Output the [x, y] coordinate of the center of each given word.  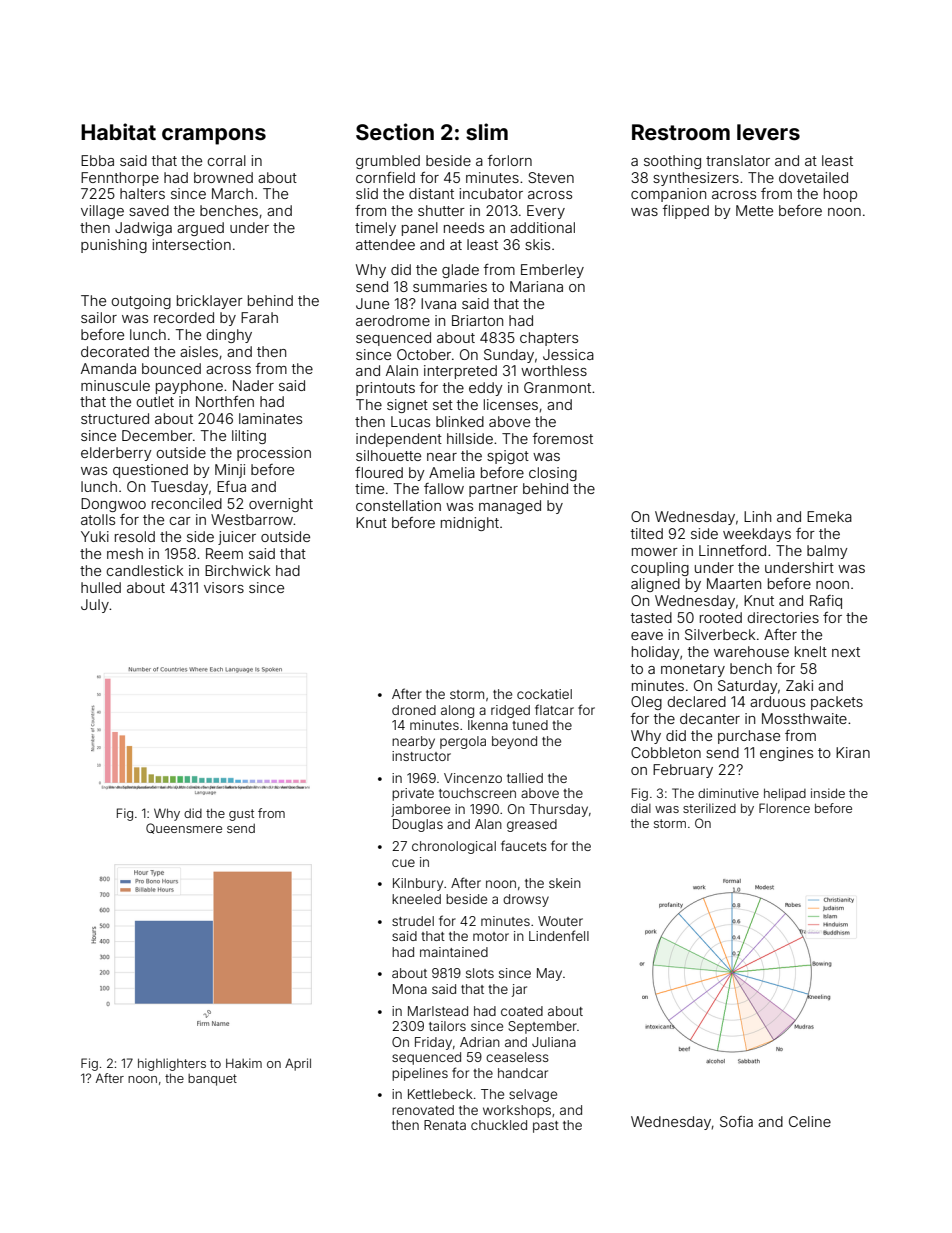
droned [414, 710]
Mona [410, 989]
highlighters [172, 1064]
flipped [686, 212]
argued [200, 229]
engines [786, 754]
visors [224, 587]
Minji [230, 471]
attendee [385, 244]
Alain [402, 370]
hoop [840, 195]
